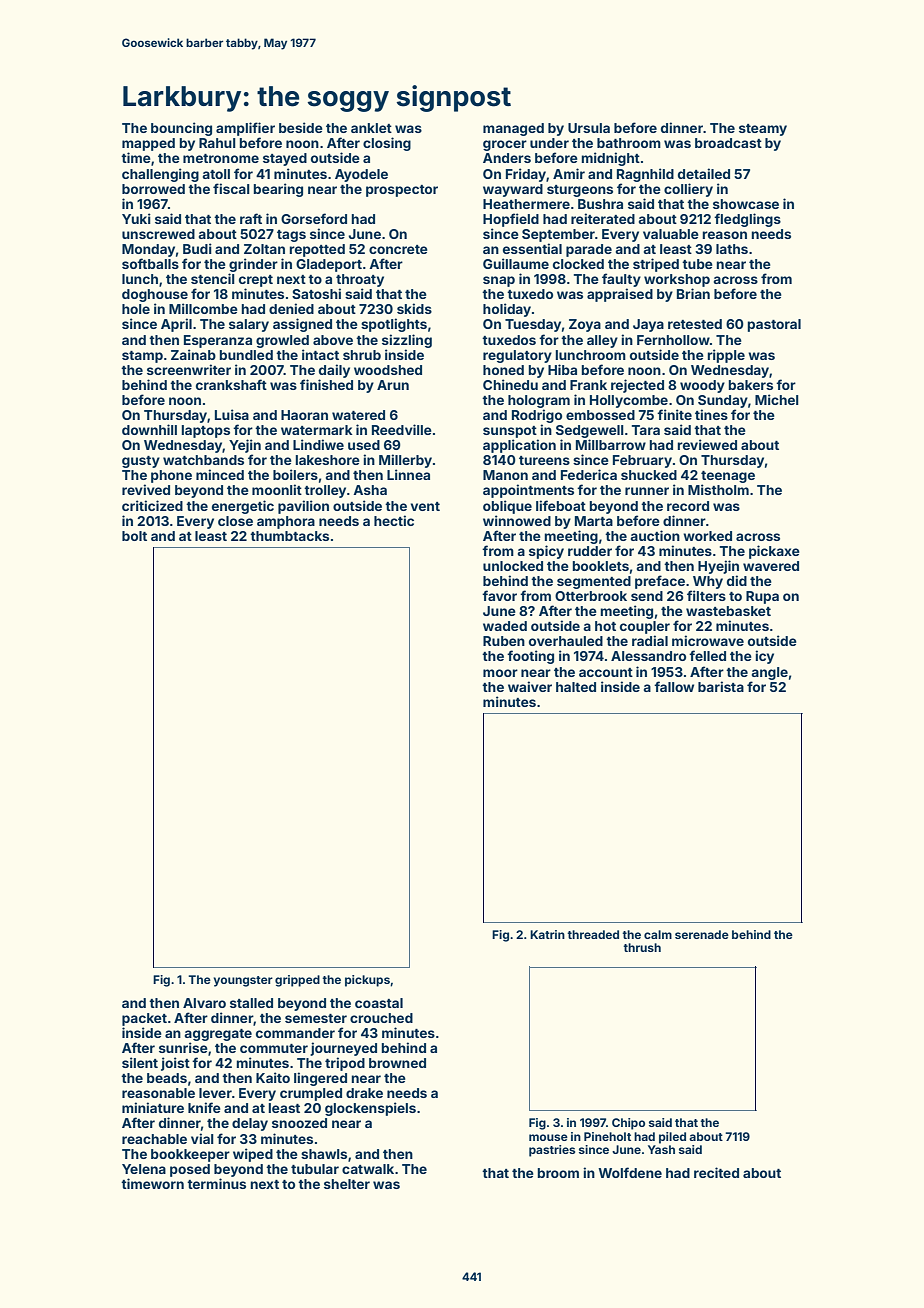 Image resolution: width=924 pixels, height=1308 pixels. I want to click on moor, so click(500, 673).
